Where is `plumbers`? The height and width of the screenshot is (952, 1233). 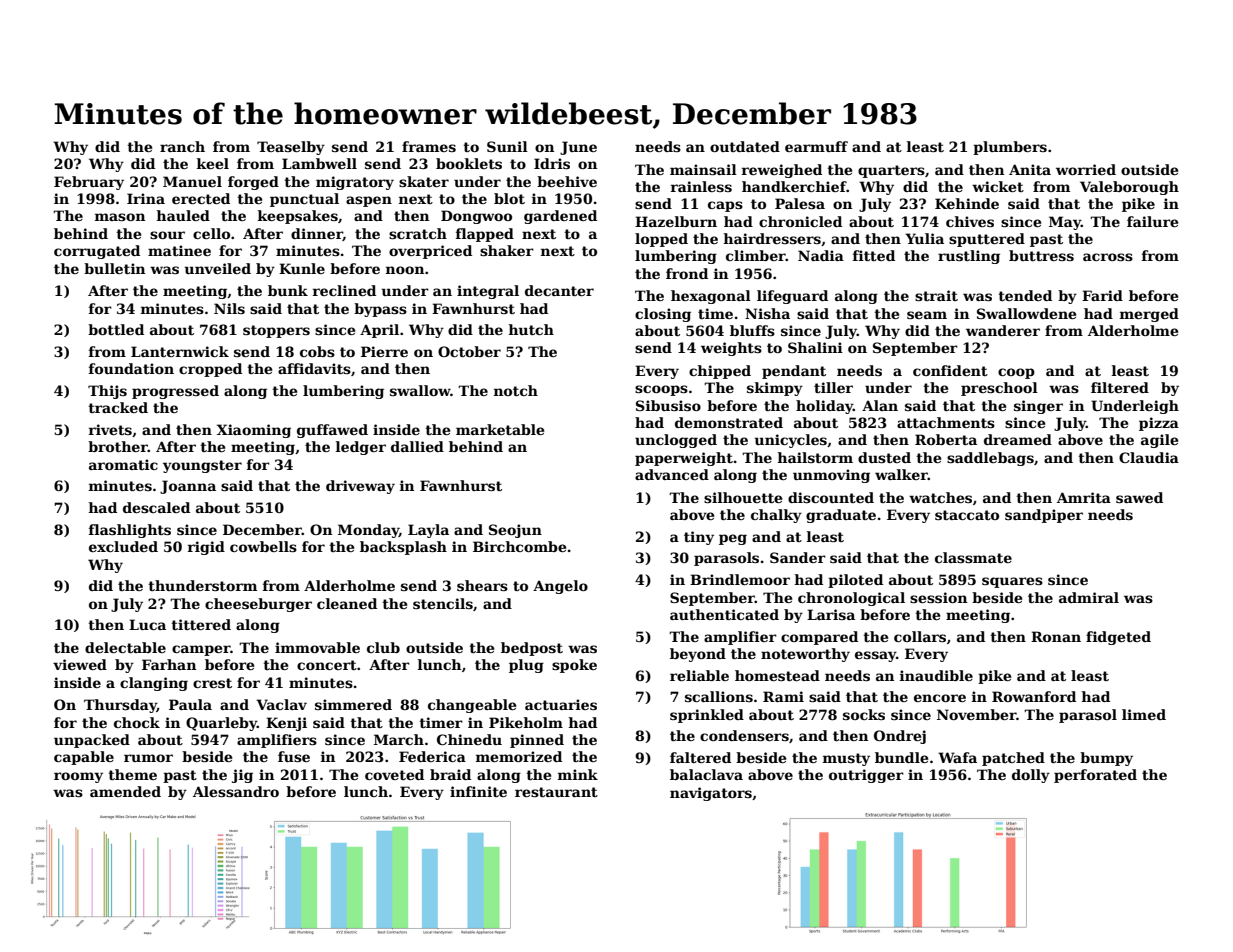
plumbers is located at coordinates (1010, 148).
